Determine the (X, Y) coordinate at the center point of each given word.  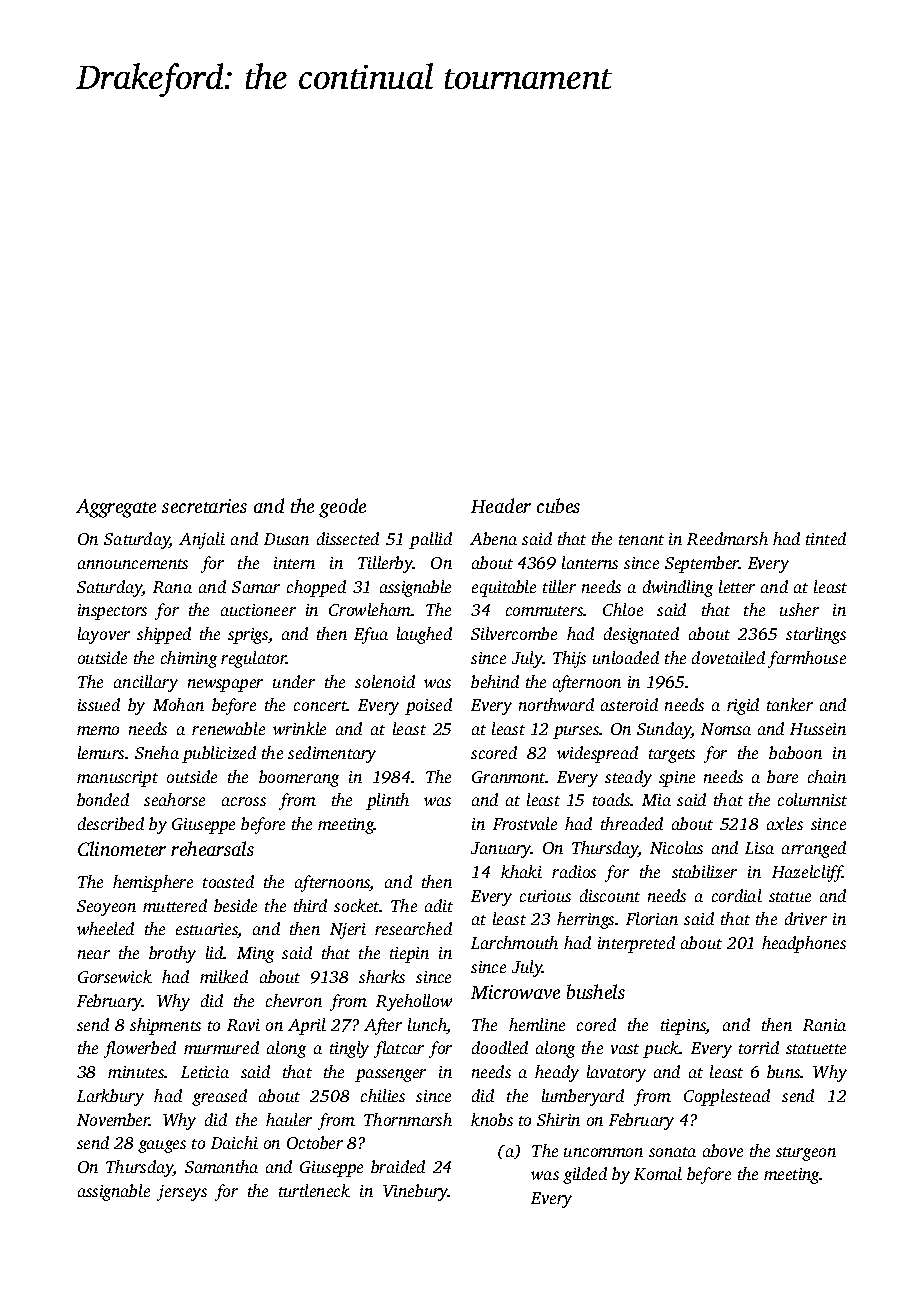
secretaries (204, 506)
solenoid (385, 681)
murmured (221, 1047)
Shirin (558, 1119)
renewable (228, 728)
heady (557, 1073)
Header (501, 505)
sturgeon (806, 1154)
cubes (558, 505)
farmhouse (807, 659)
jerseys (182, 1193)
